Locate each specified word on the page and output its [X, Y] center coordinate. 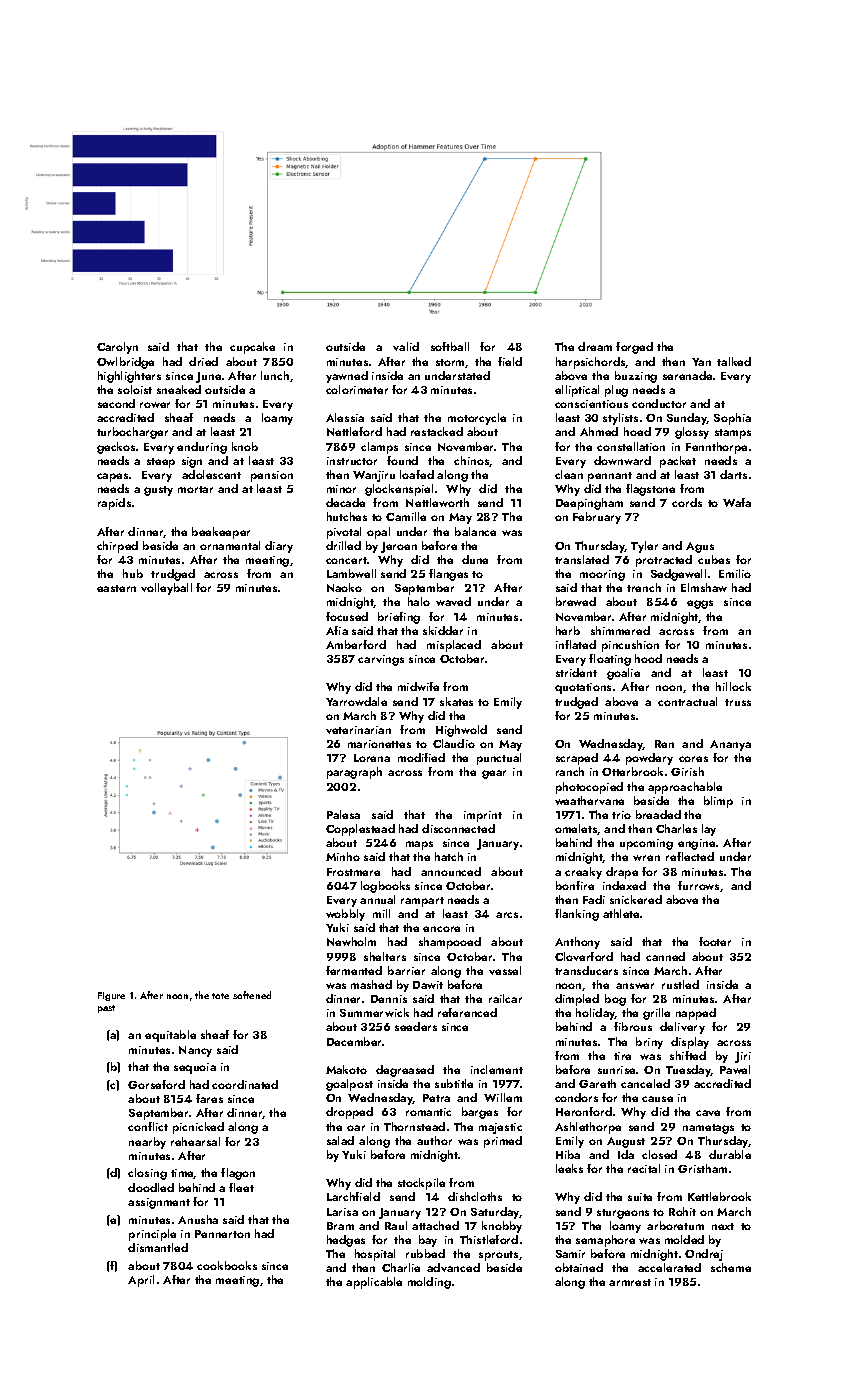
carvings [381, 660]
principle [152, 1235]
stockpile [421, 1184]
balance [475, 531]
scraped [577, 759]
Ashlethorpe [588, 1128]
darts [733, 474]
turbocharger [132, 433]
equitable [170, 1036]
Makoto [346, 1069]
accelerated [669, 1267]
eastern [116, 588]
